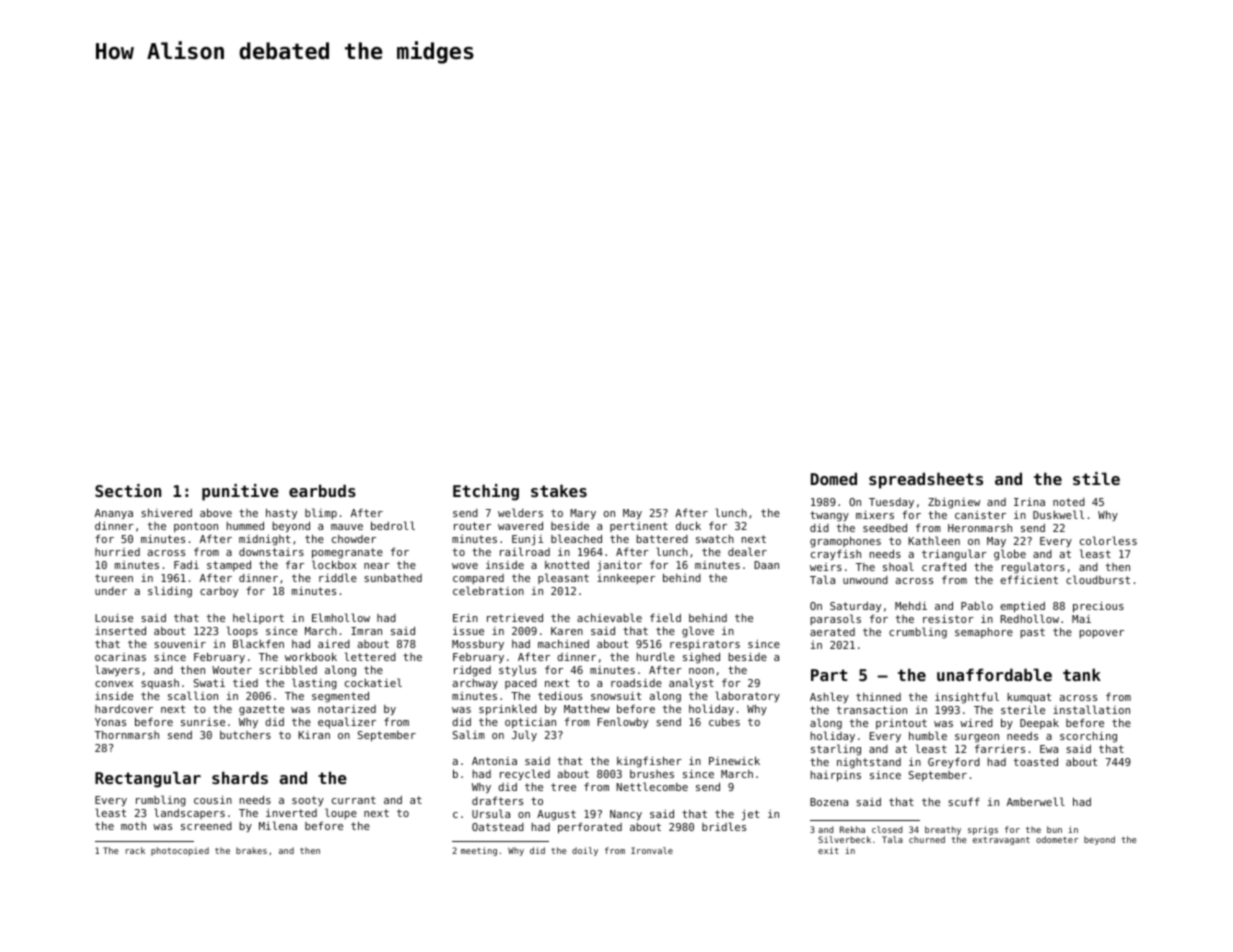  I want to click on earbuds, so click(322, 490).
